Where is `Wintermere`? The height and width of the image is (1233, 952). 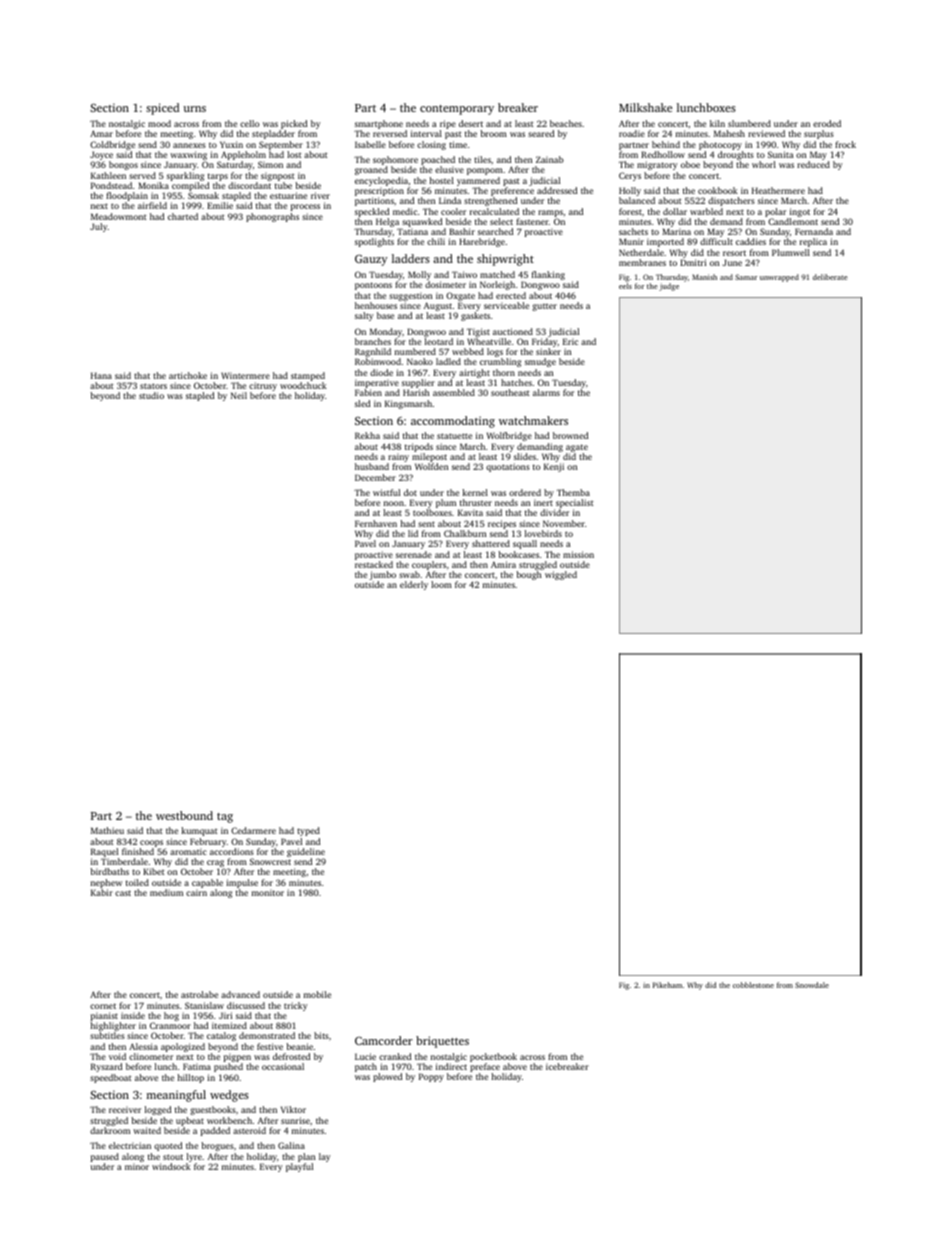
Wintermere is located at coordinates (245, 375).
